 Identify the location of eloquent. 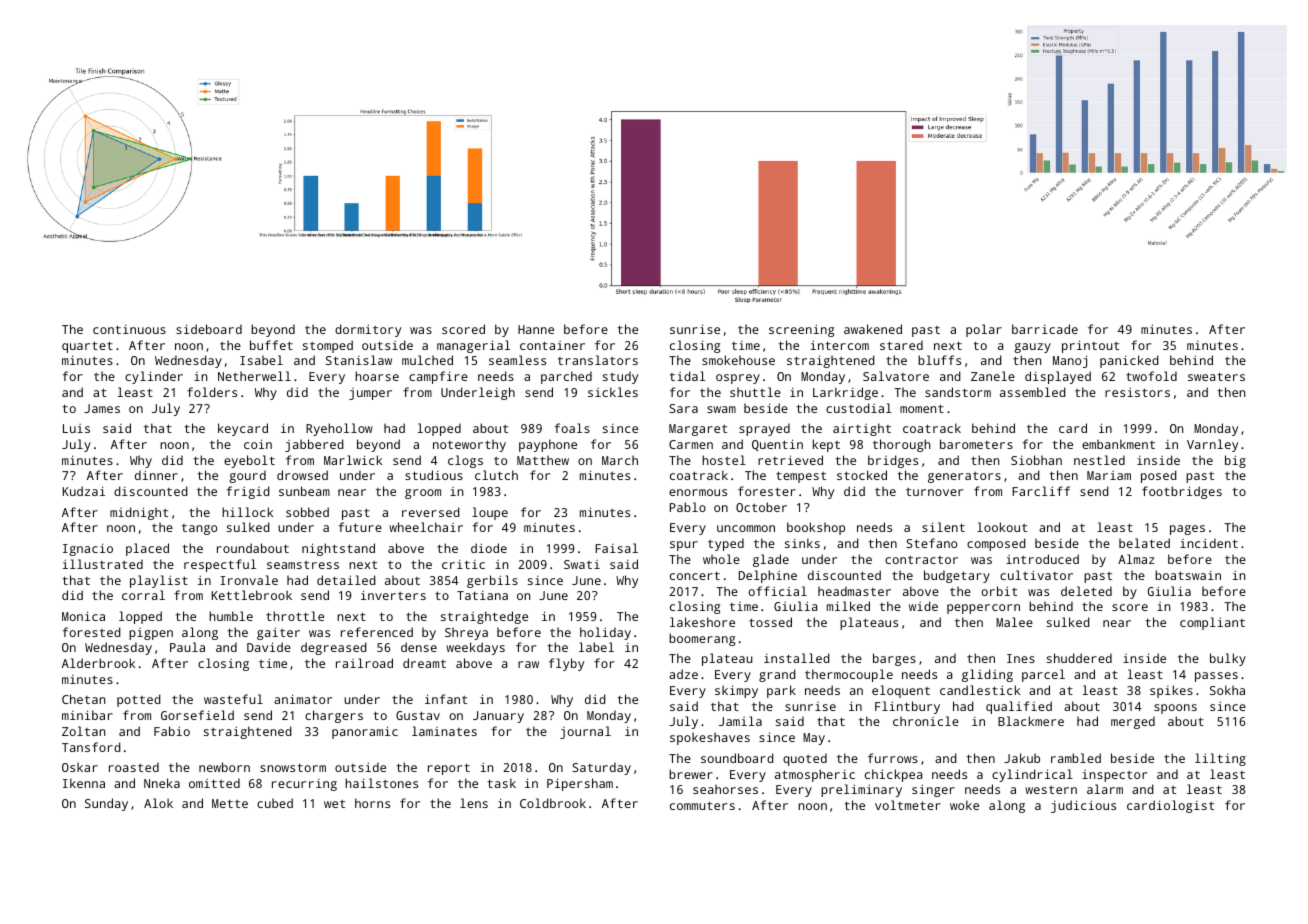
(901, 691).
